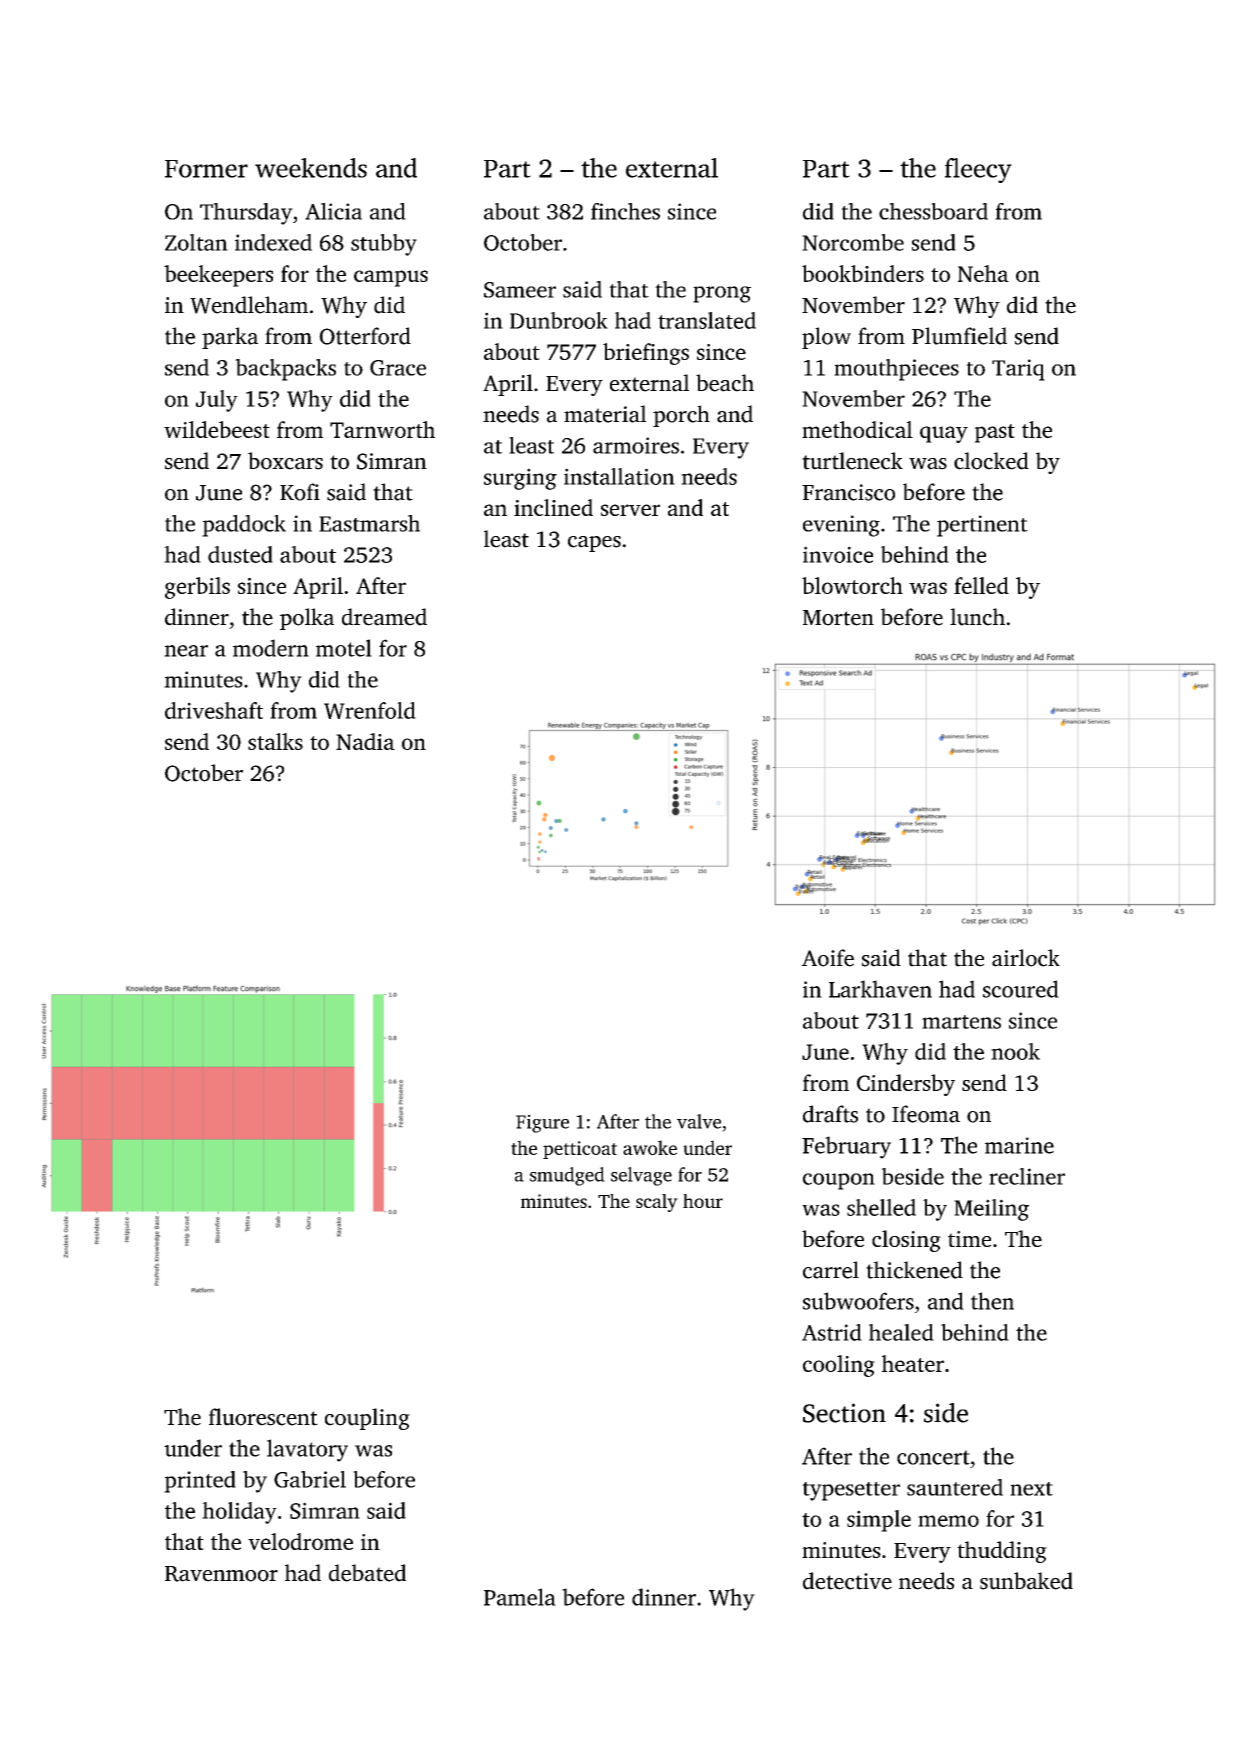 The height and width of the screenshot is (1758, 1243). I want to click on Tariq, so click(1018, 370).
